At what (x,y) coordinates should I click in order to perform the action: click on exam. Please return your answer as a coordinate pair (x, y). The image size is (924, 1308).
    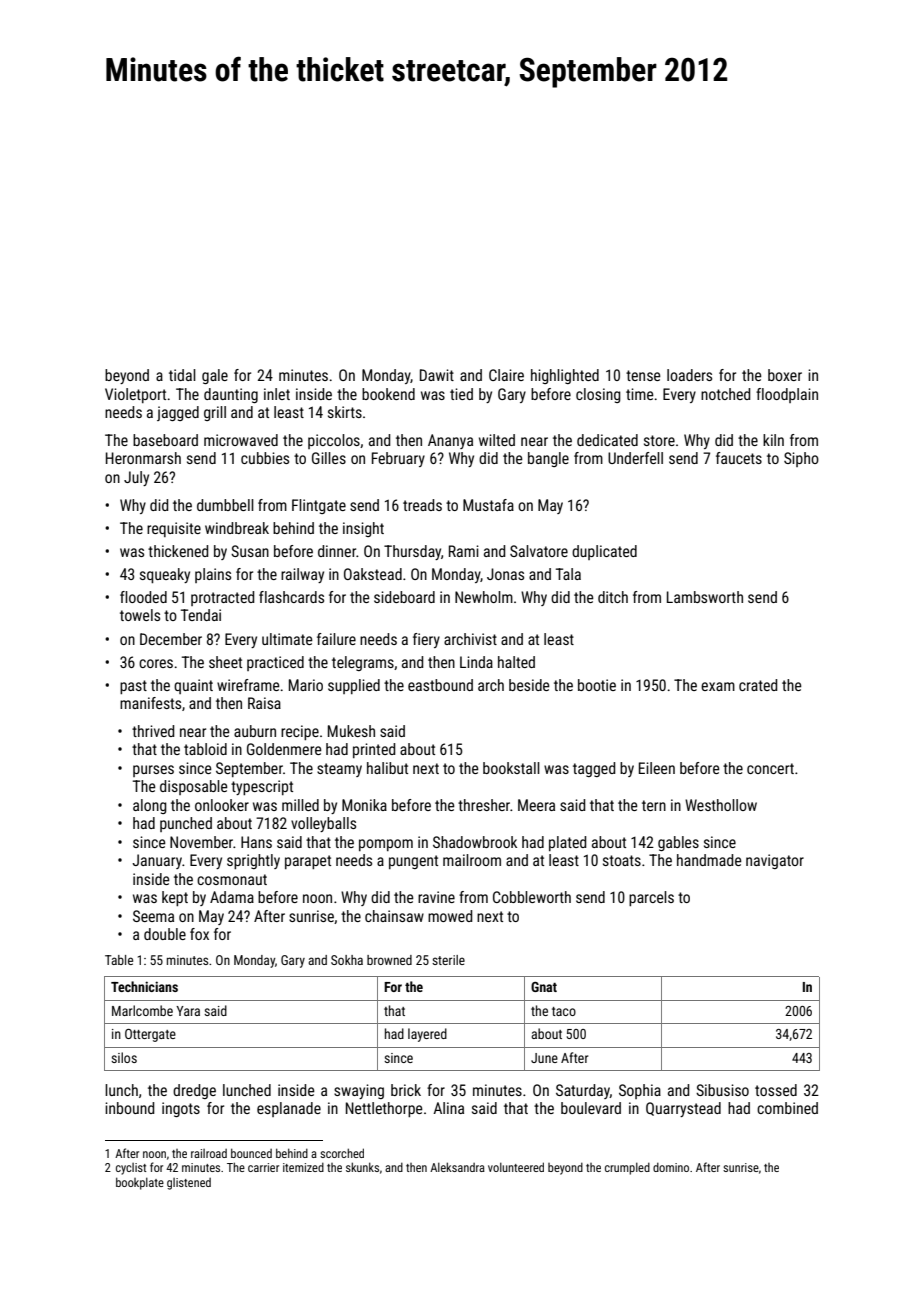
    Looking at the image, I should click on (718, 686).
